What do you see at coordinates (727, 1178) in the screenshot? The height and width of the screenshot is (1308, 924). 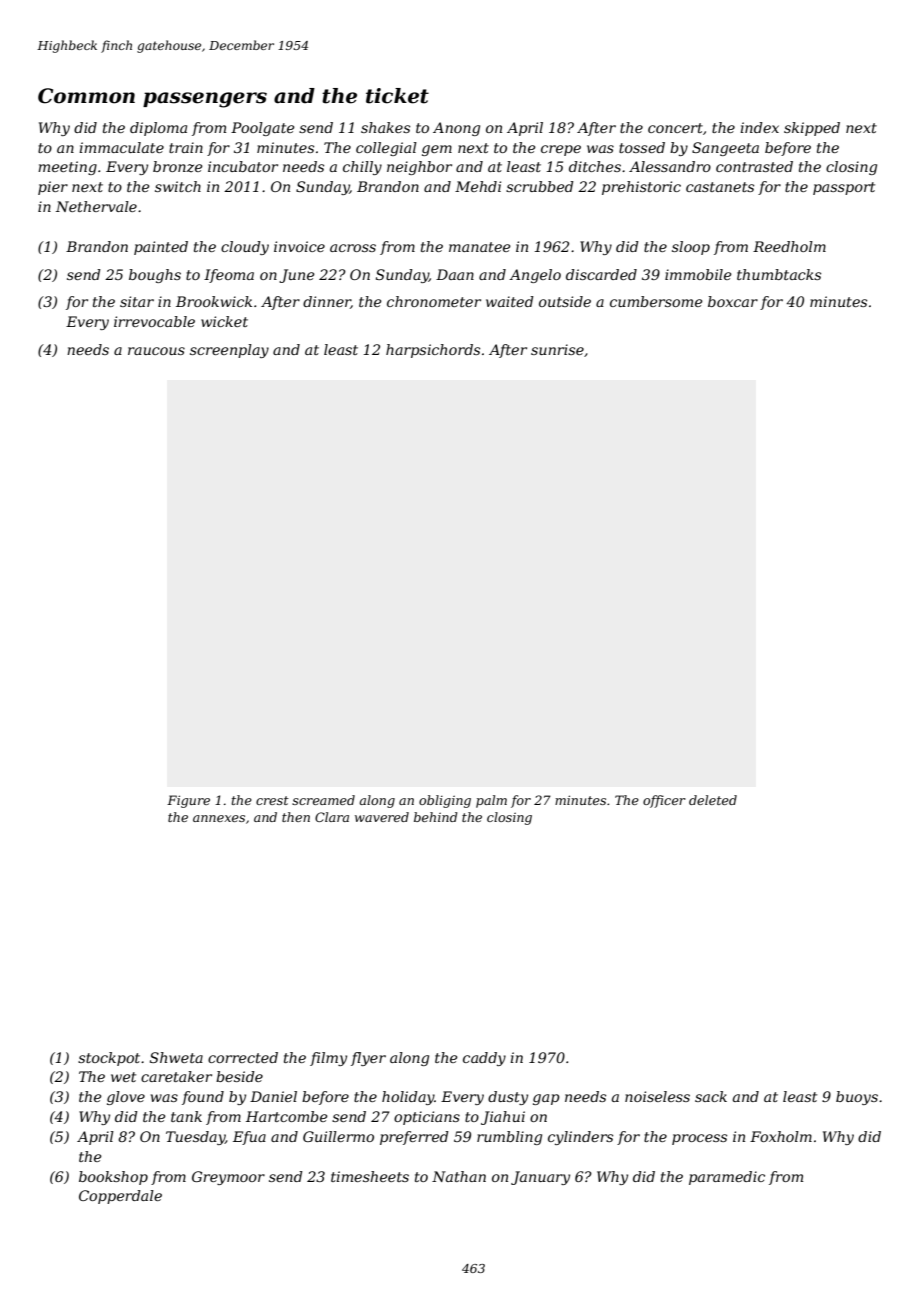 I see `paramedic` at bounding box center [727, 1178].
